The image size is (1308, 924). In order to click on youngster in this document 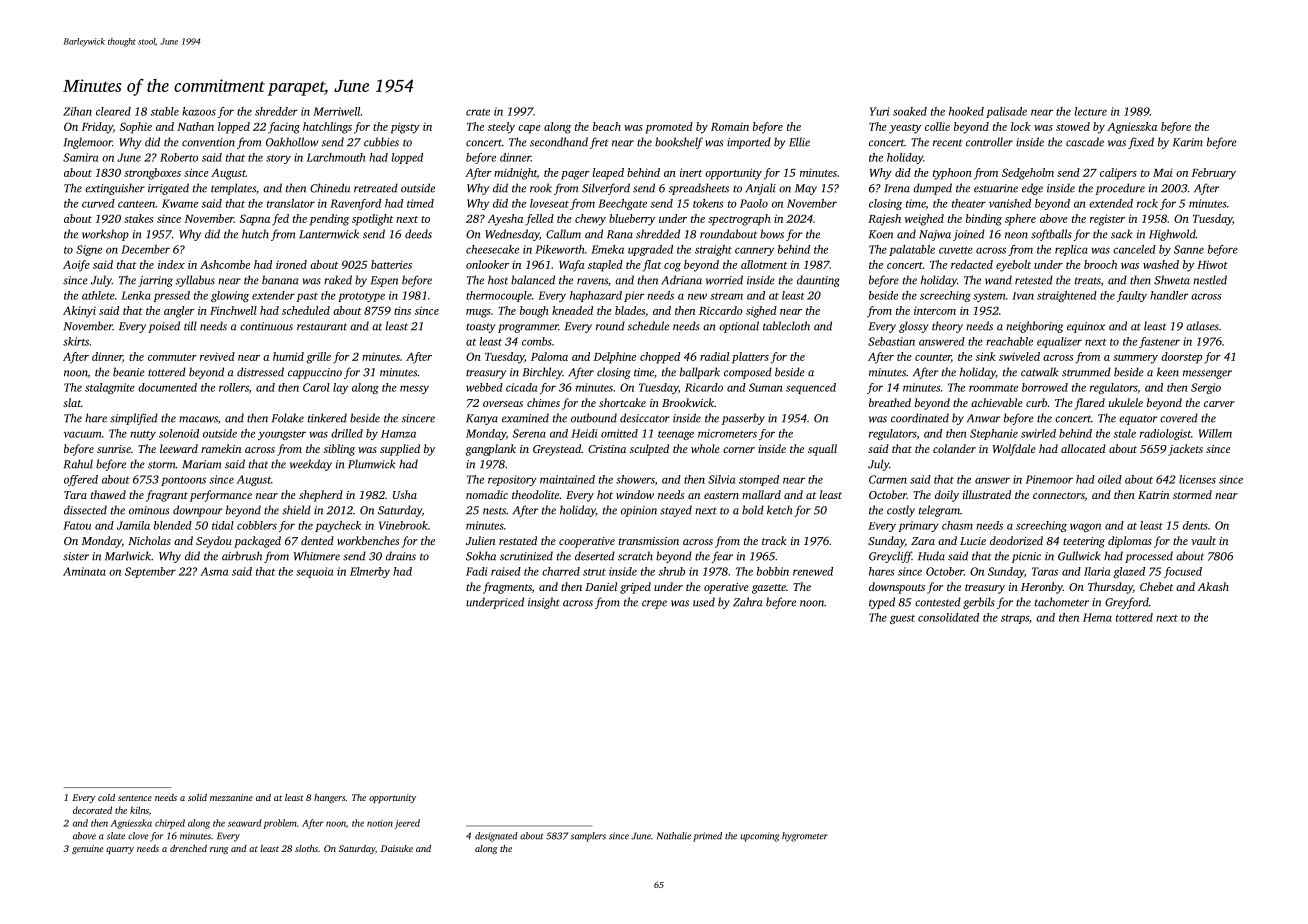, I will do `click(282, 435)`.
